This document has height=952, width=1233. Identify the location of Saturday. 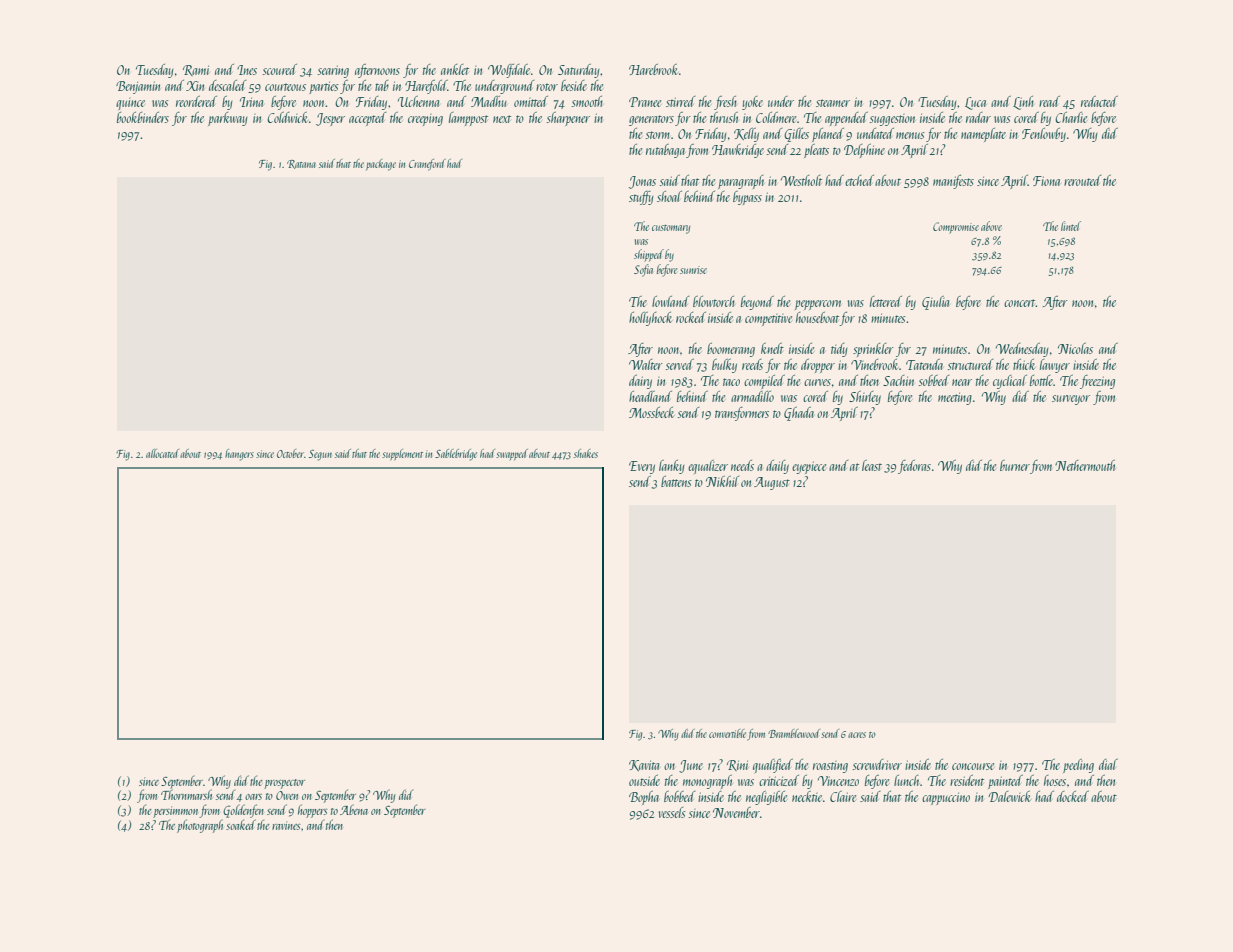
(579, 71).
